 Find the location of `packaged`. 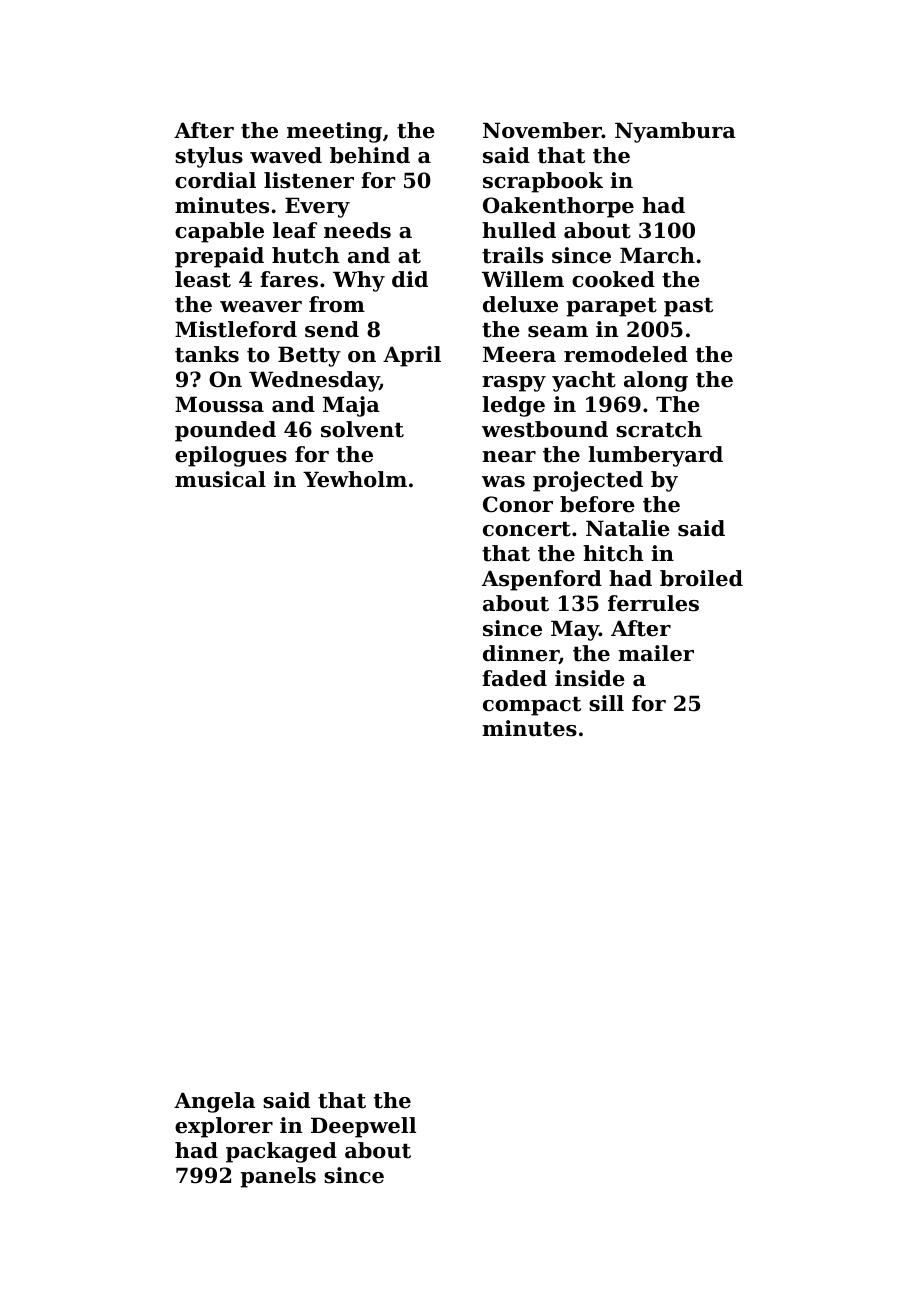

packaged is located at coordinates (281, 1152).
